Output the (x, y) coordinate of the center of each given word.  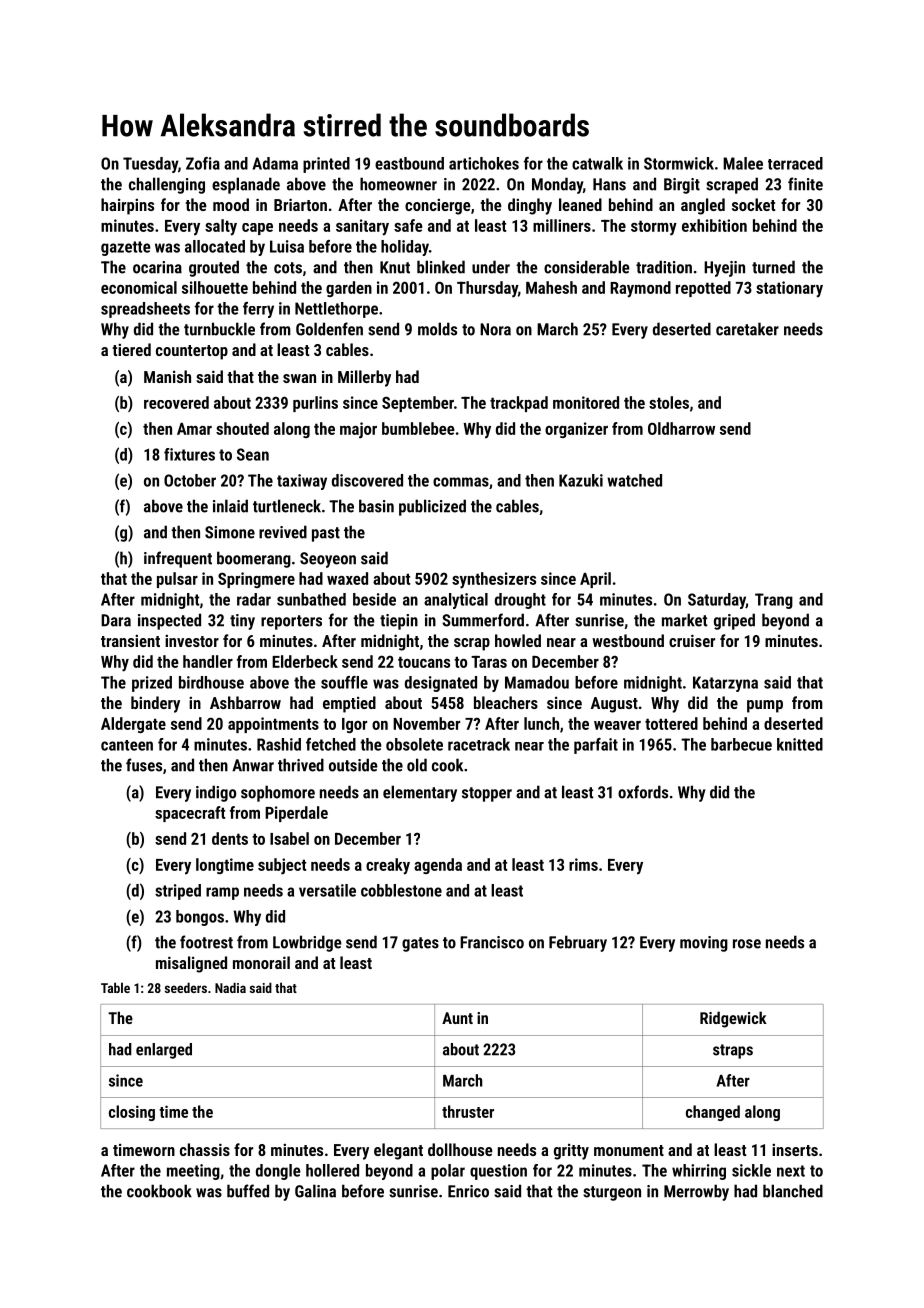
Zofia (203, 163)
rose (747, 944)
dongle (278, 1172)
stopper (487, 794)
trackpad (519, 404)
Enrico (468, 1191)
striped (178, 892)
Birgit (682, 186)
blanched (793, 1191)
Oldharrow (681, 428)
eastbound (409, 163)
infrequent (178, 559)
